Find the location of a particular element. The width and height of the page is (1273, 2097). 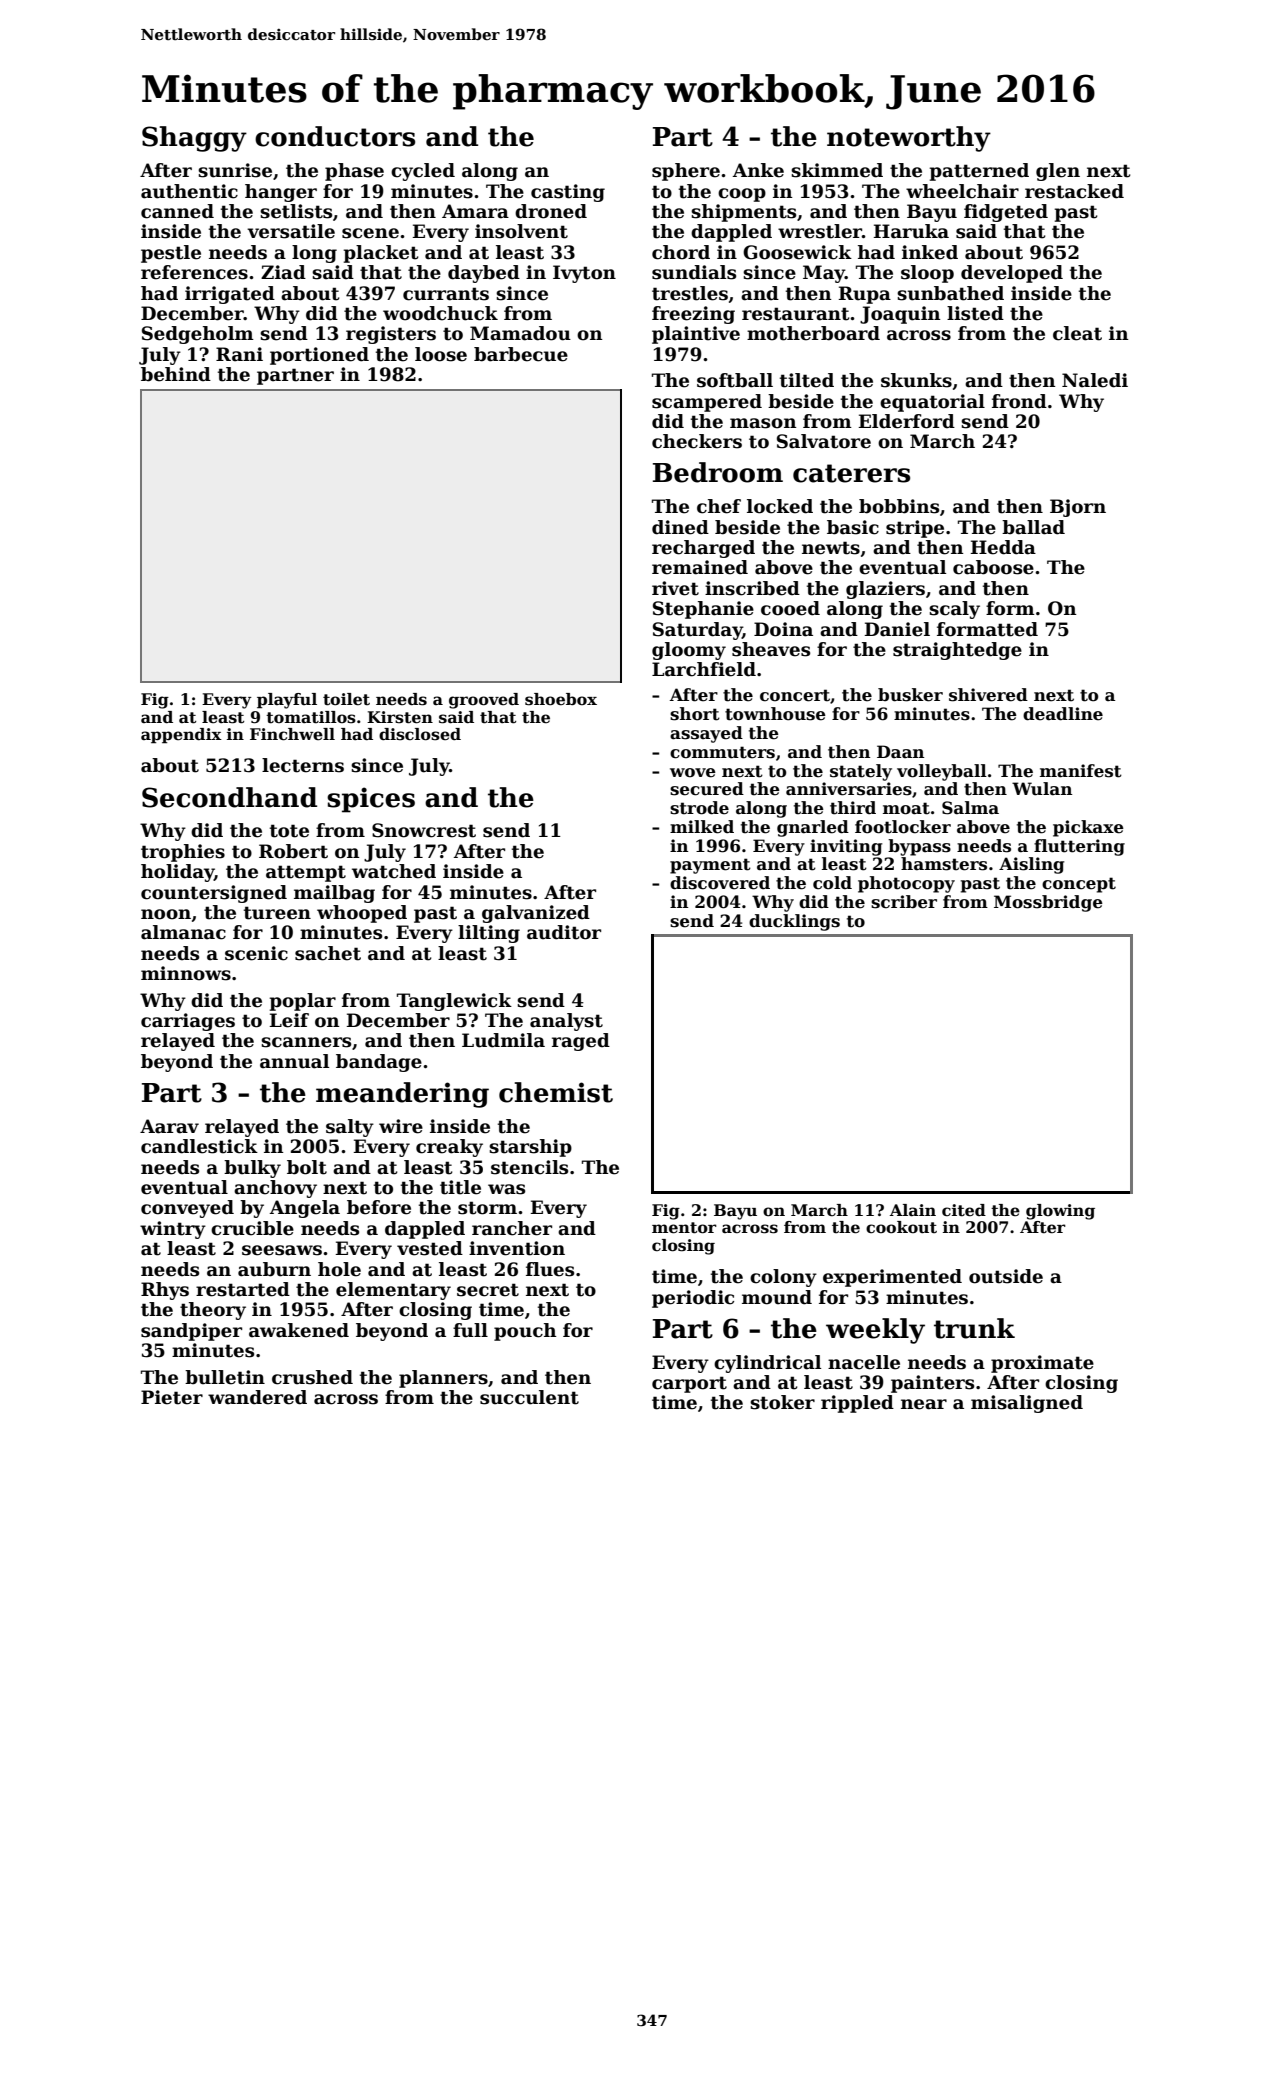

deadline is located at coordinates (1063, 714).
